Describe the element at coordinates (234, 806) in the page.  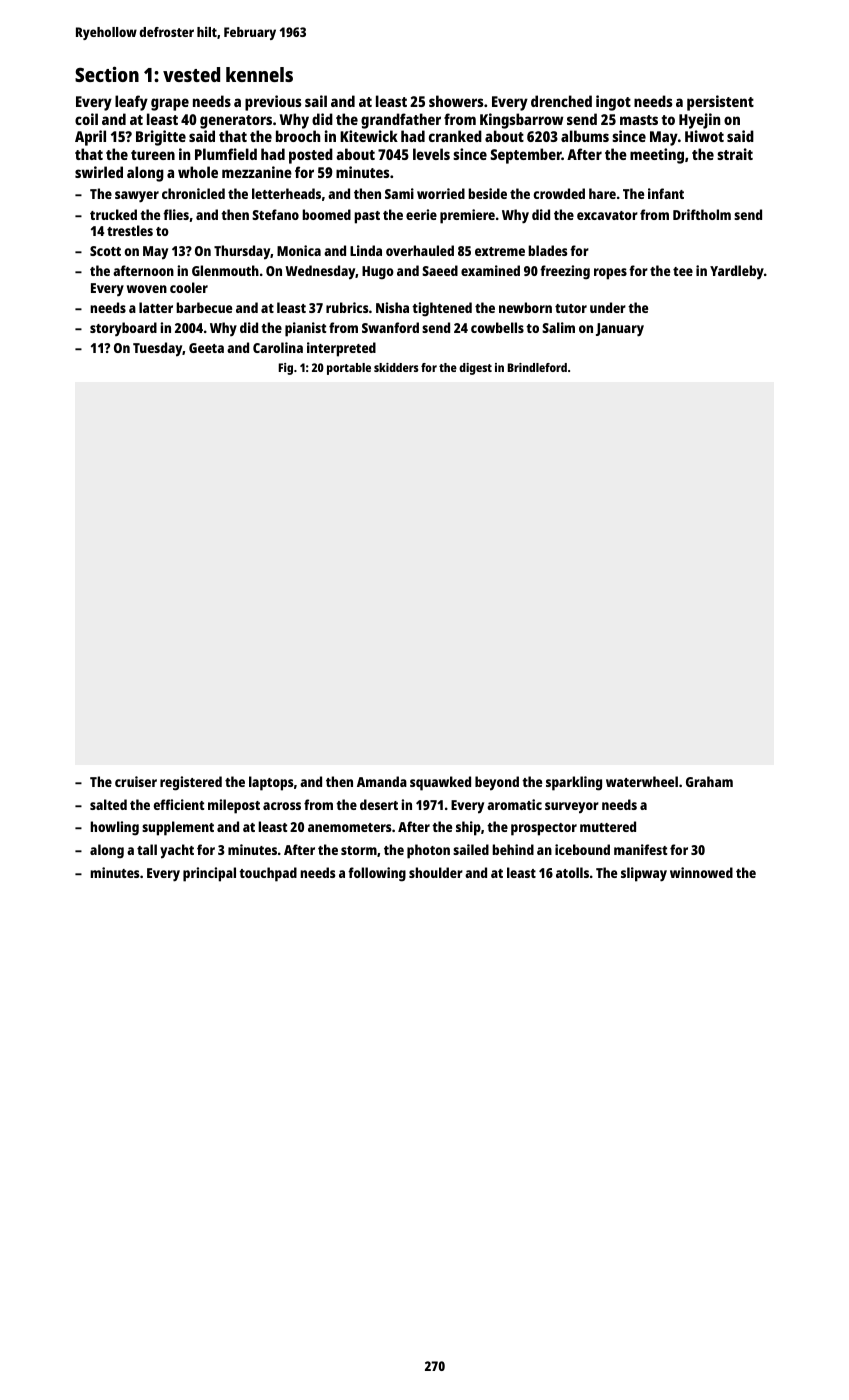
I see `milepost` at that location.
